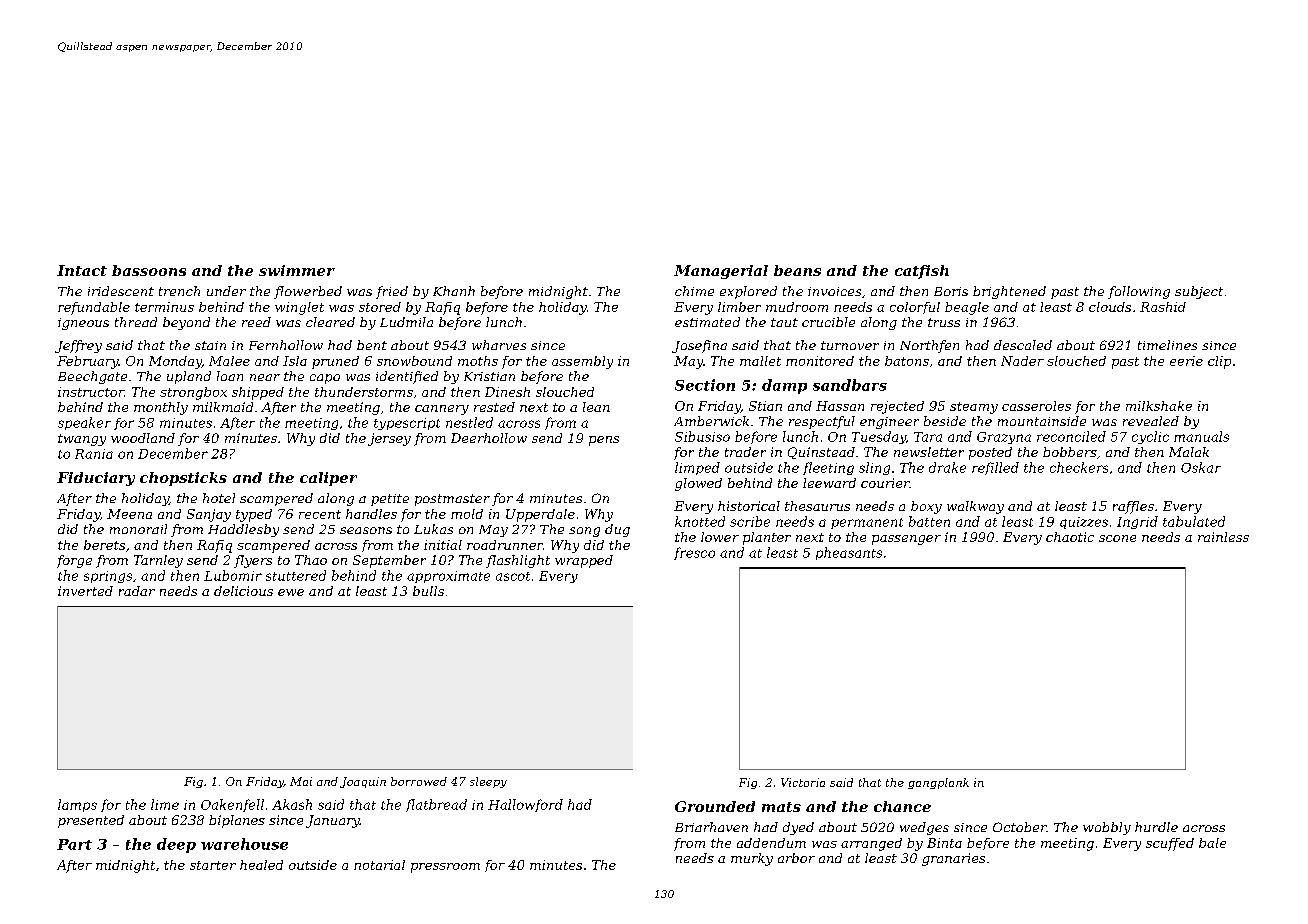  Describe the element at coordinates (454, 291) in the screenshot. I see `Khanh` at that location.
